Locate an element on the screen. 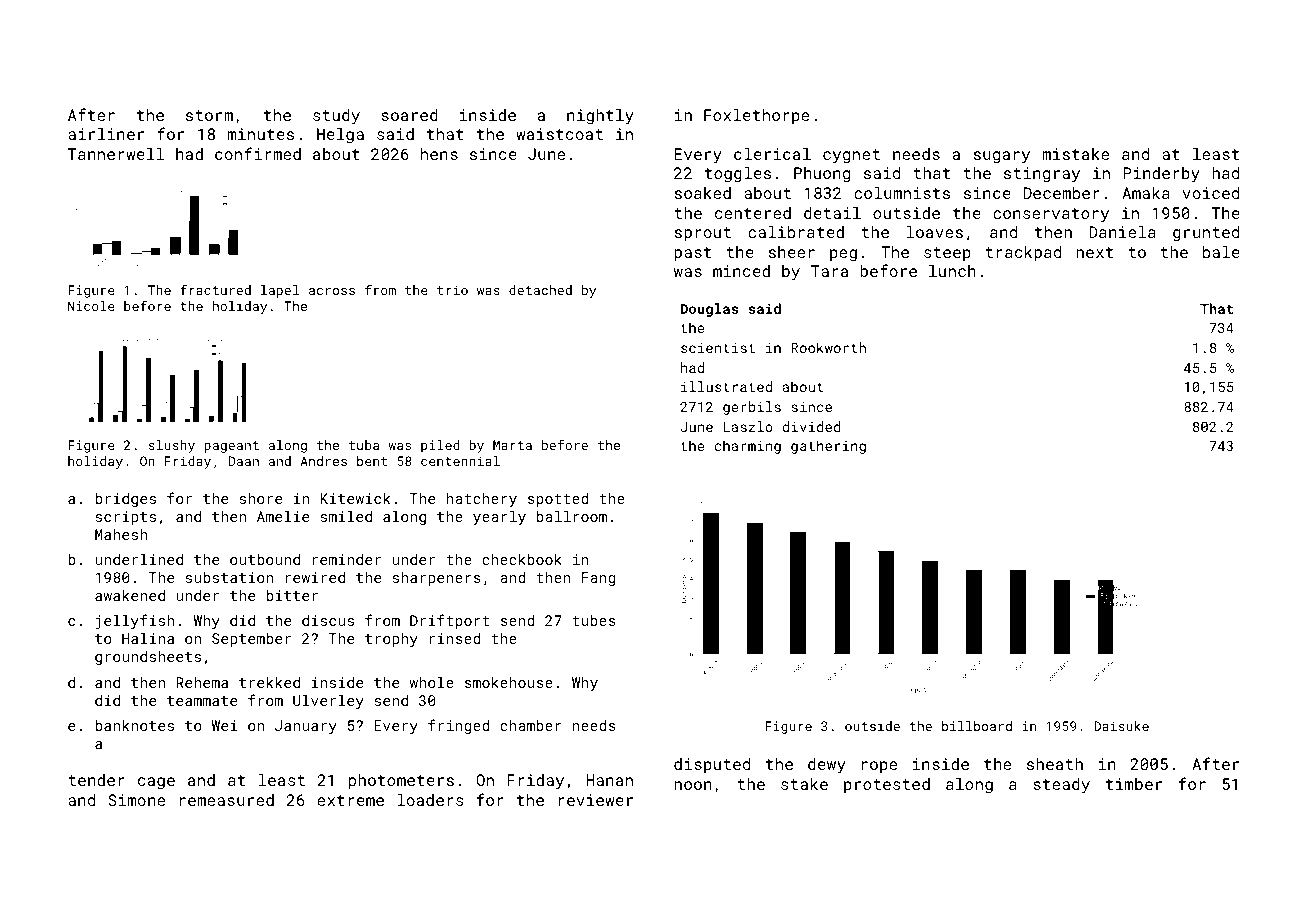 Image resolution: width=1308 pixels, height=924 pixels. detail is located at coordinates (832, 213).
